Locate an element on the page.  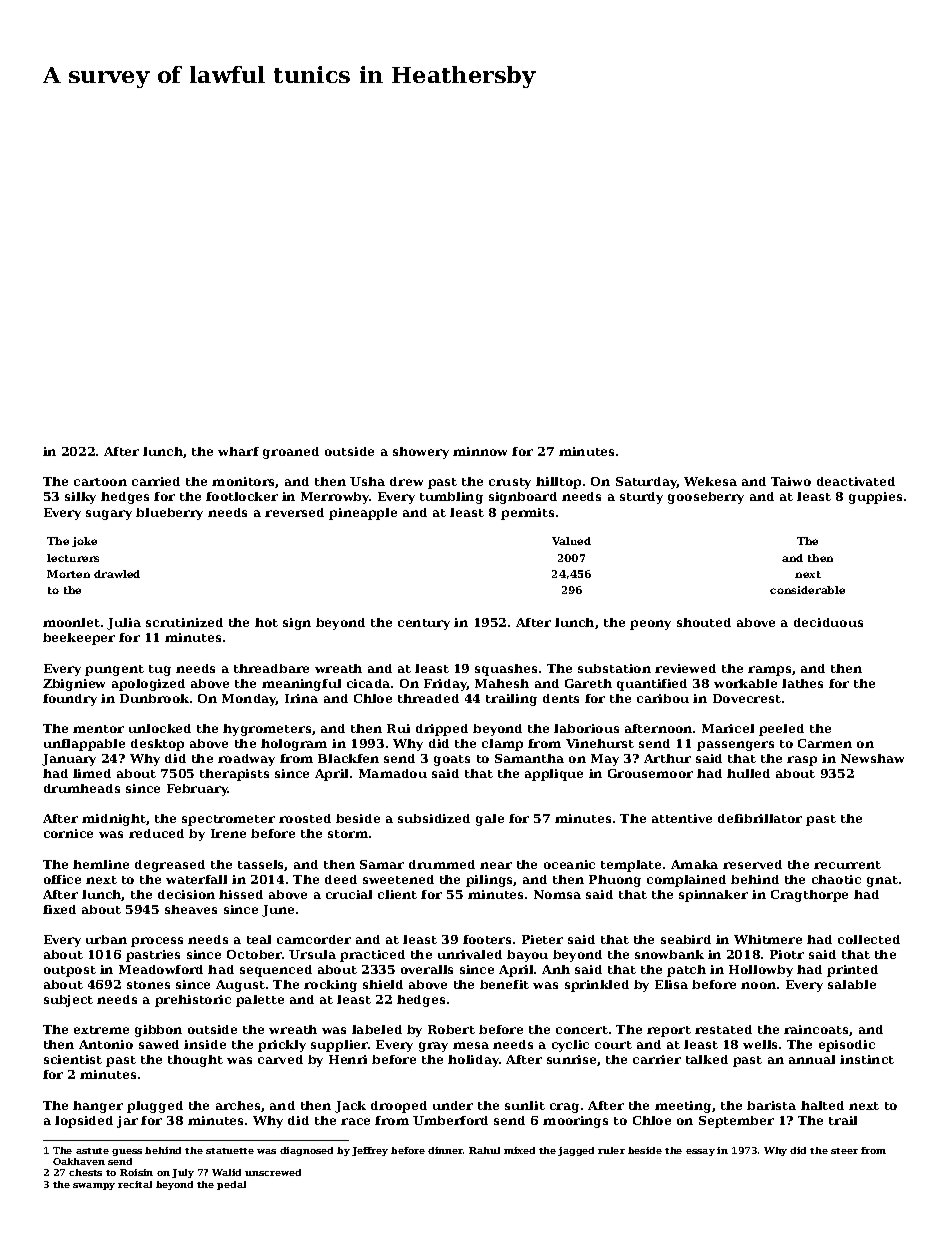
Amaka is located at coordinates (694, 864).
